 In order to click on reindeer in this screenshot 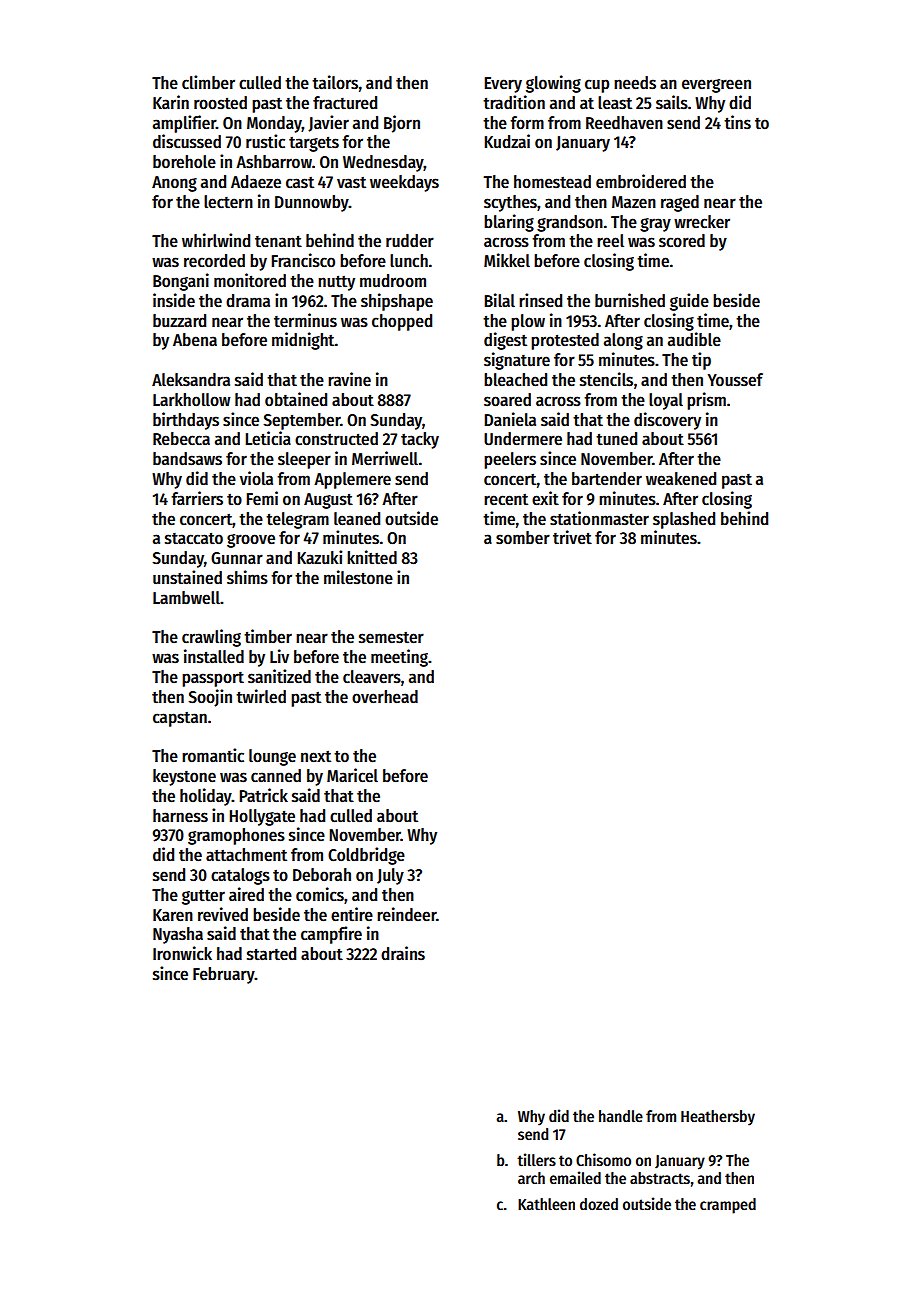, I will do `click(406, 914)`.
